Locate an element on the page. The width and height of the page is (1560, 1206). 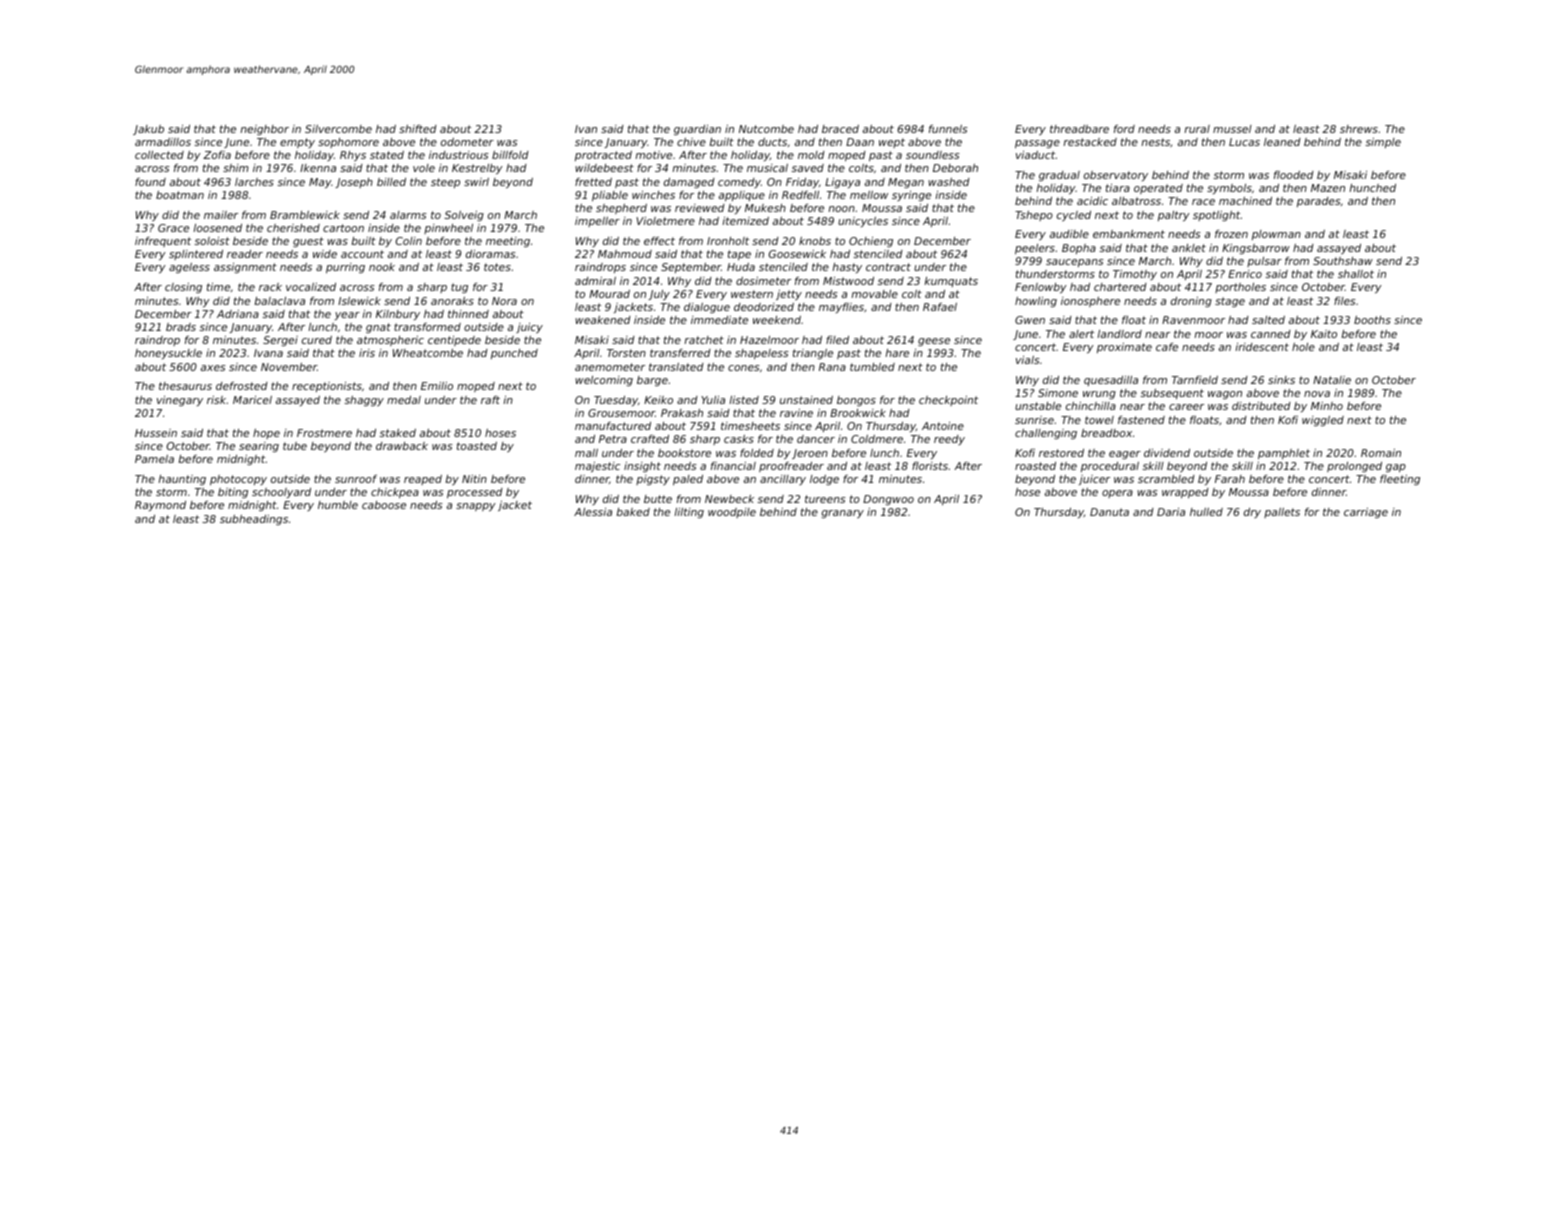
Minho is located at coordinates (1327, 406).
